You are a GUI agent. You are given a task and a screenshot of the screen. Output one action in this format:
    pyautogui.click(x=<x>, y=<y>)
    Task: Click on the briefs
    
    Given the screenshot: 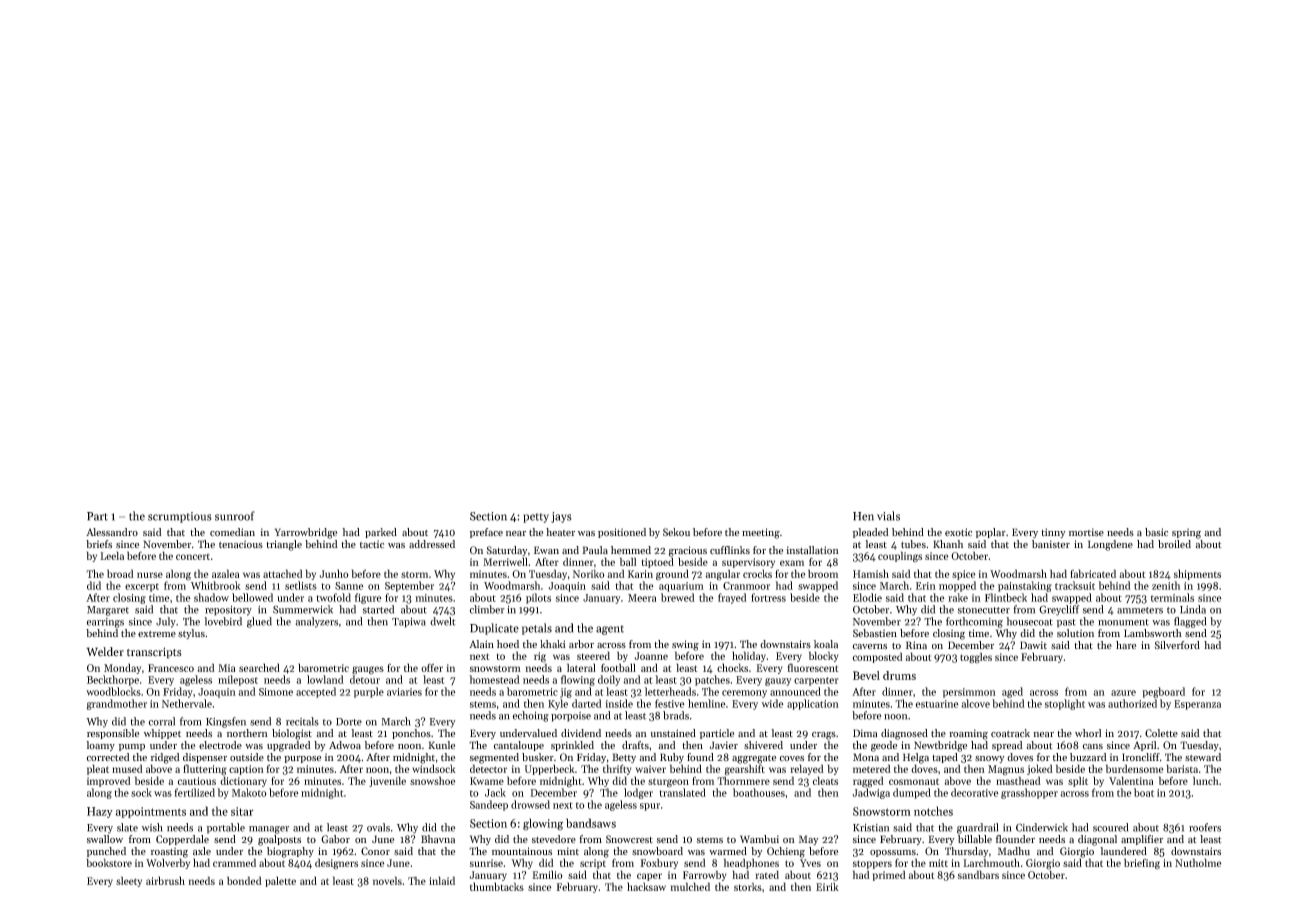 What is the action you would take?
    pyautogui.click(x=99, y=544)
